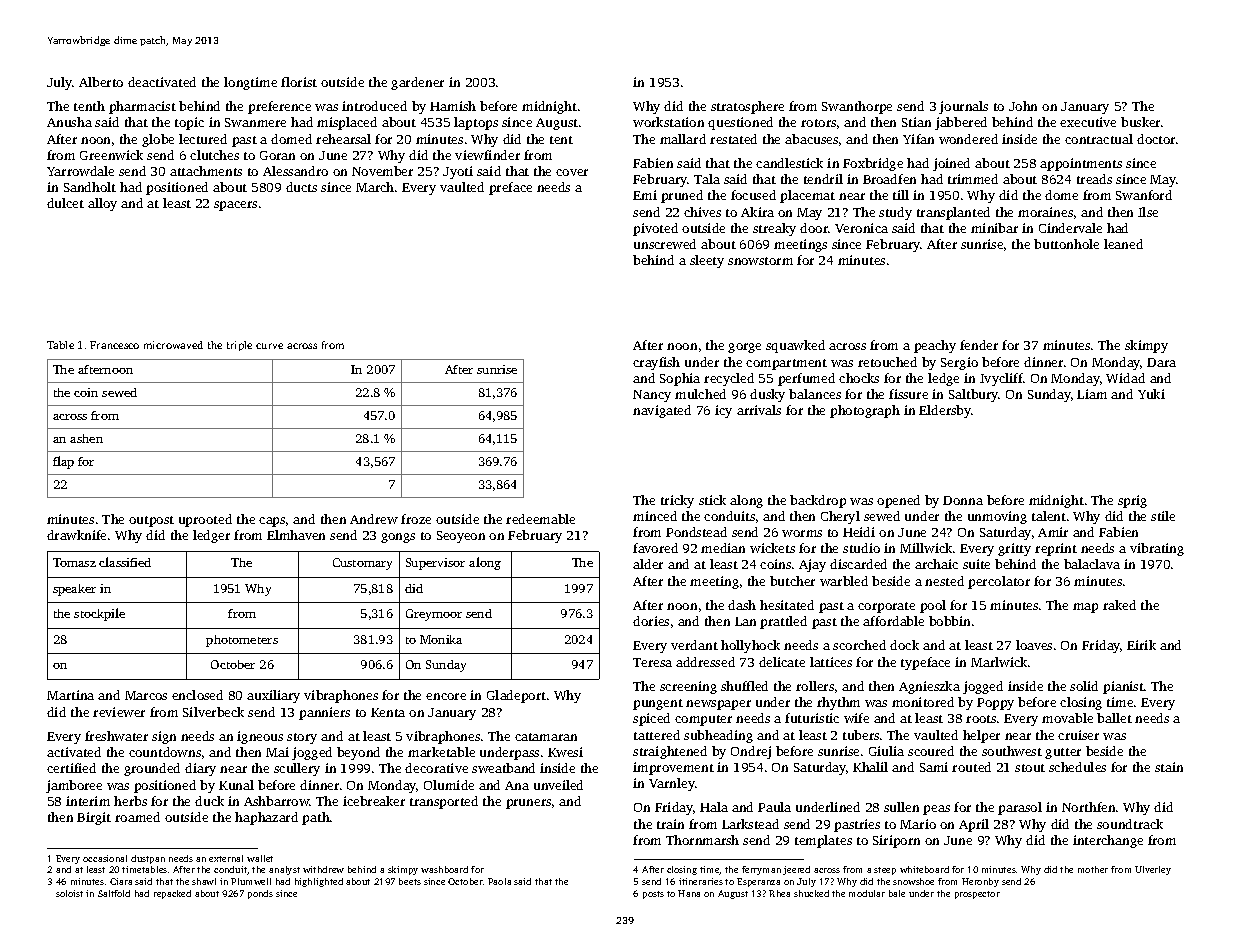 This screenshot has width=1233, height=952. What do you see at coordinates (316, 818) in the screenshot?
I see `path` at bounding box center [316, 818].
